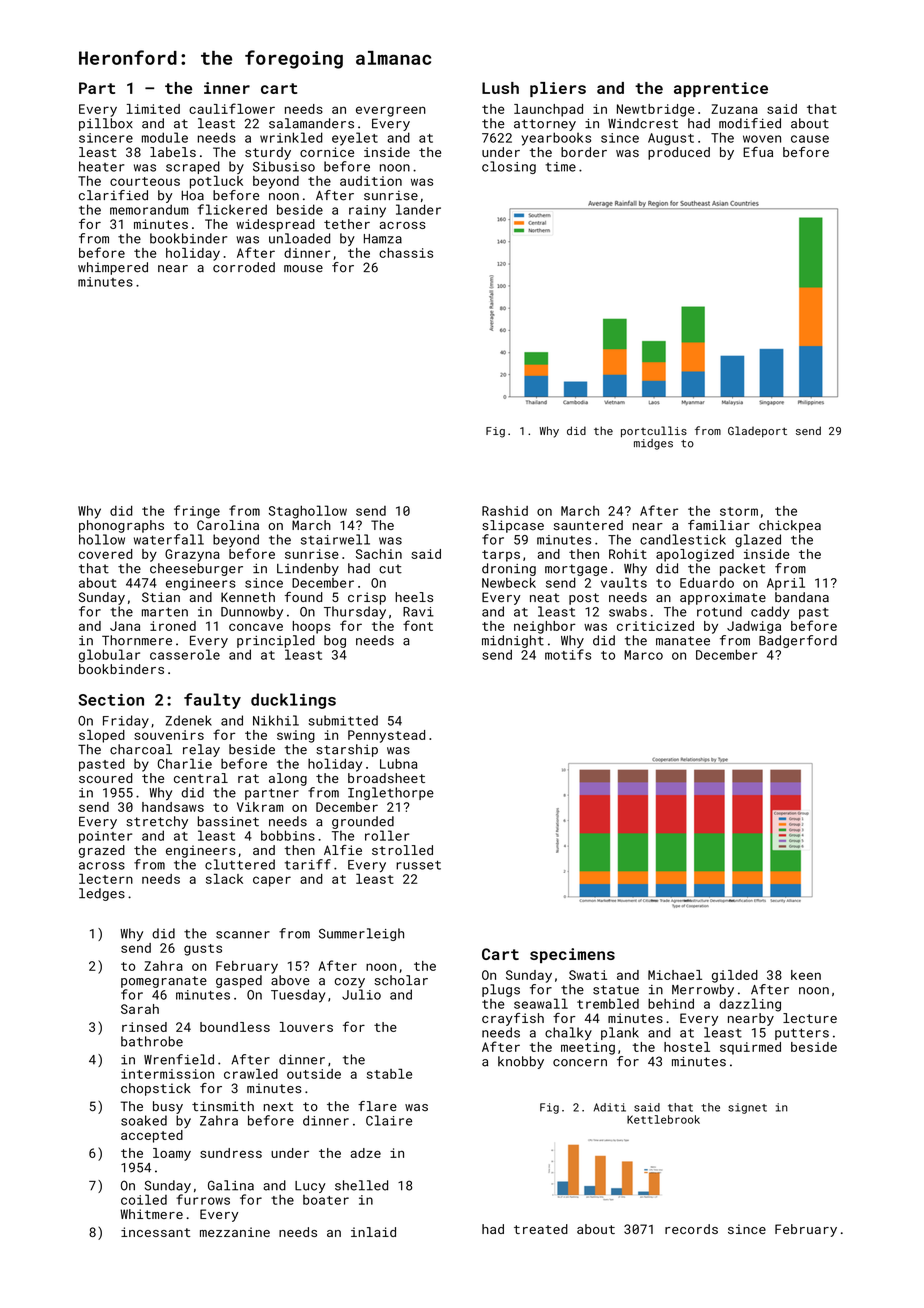  What do you see at coordinates (102, 166) in the screenshot?
I see `heater` at bounding box center [102, 166].
